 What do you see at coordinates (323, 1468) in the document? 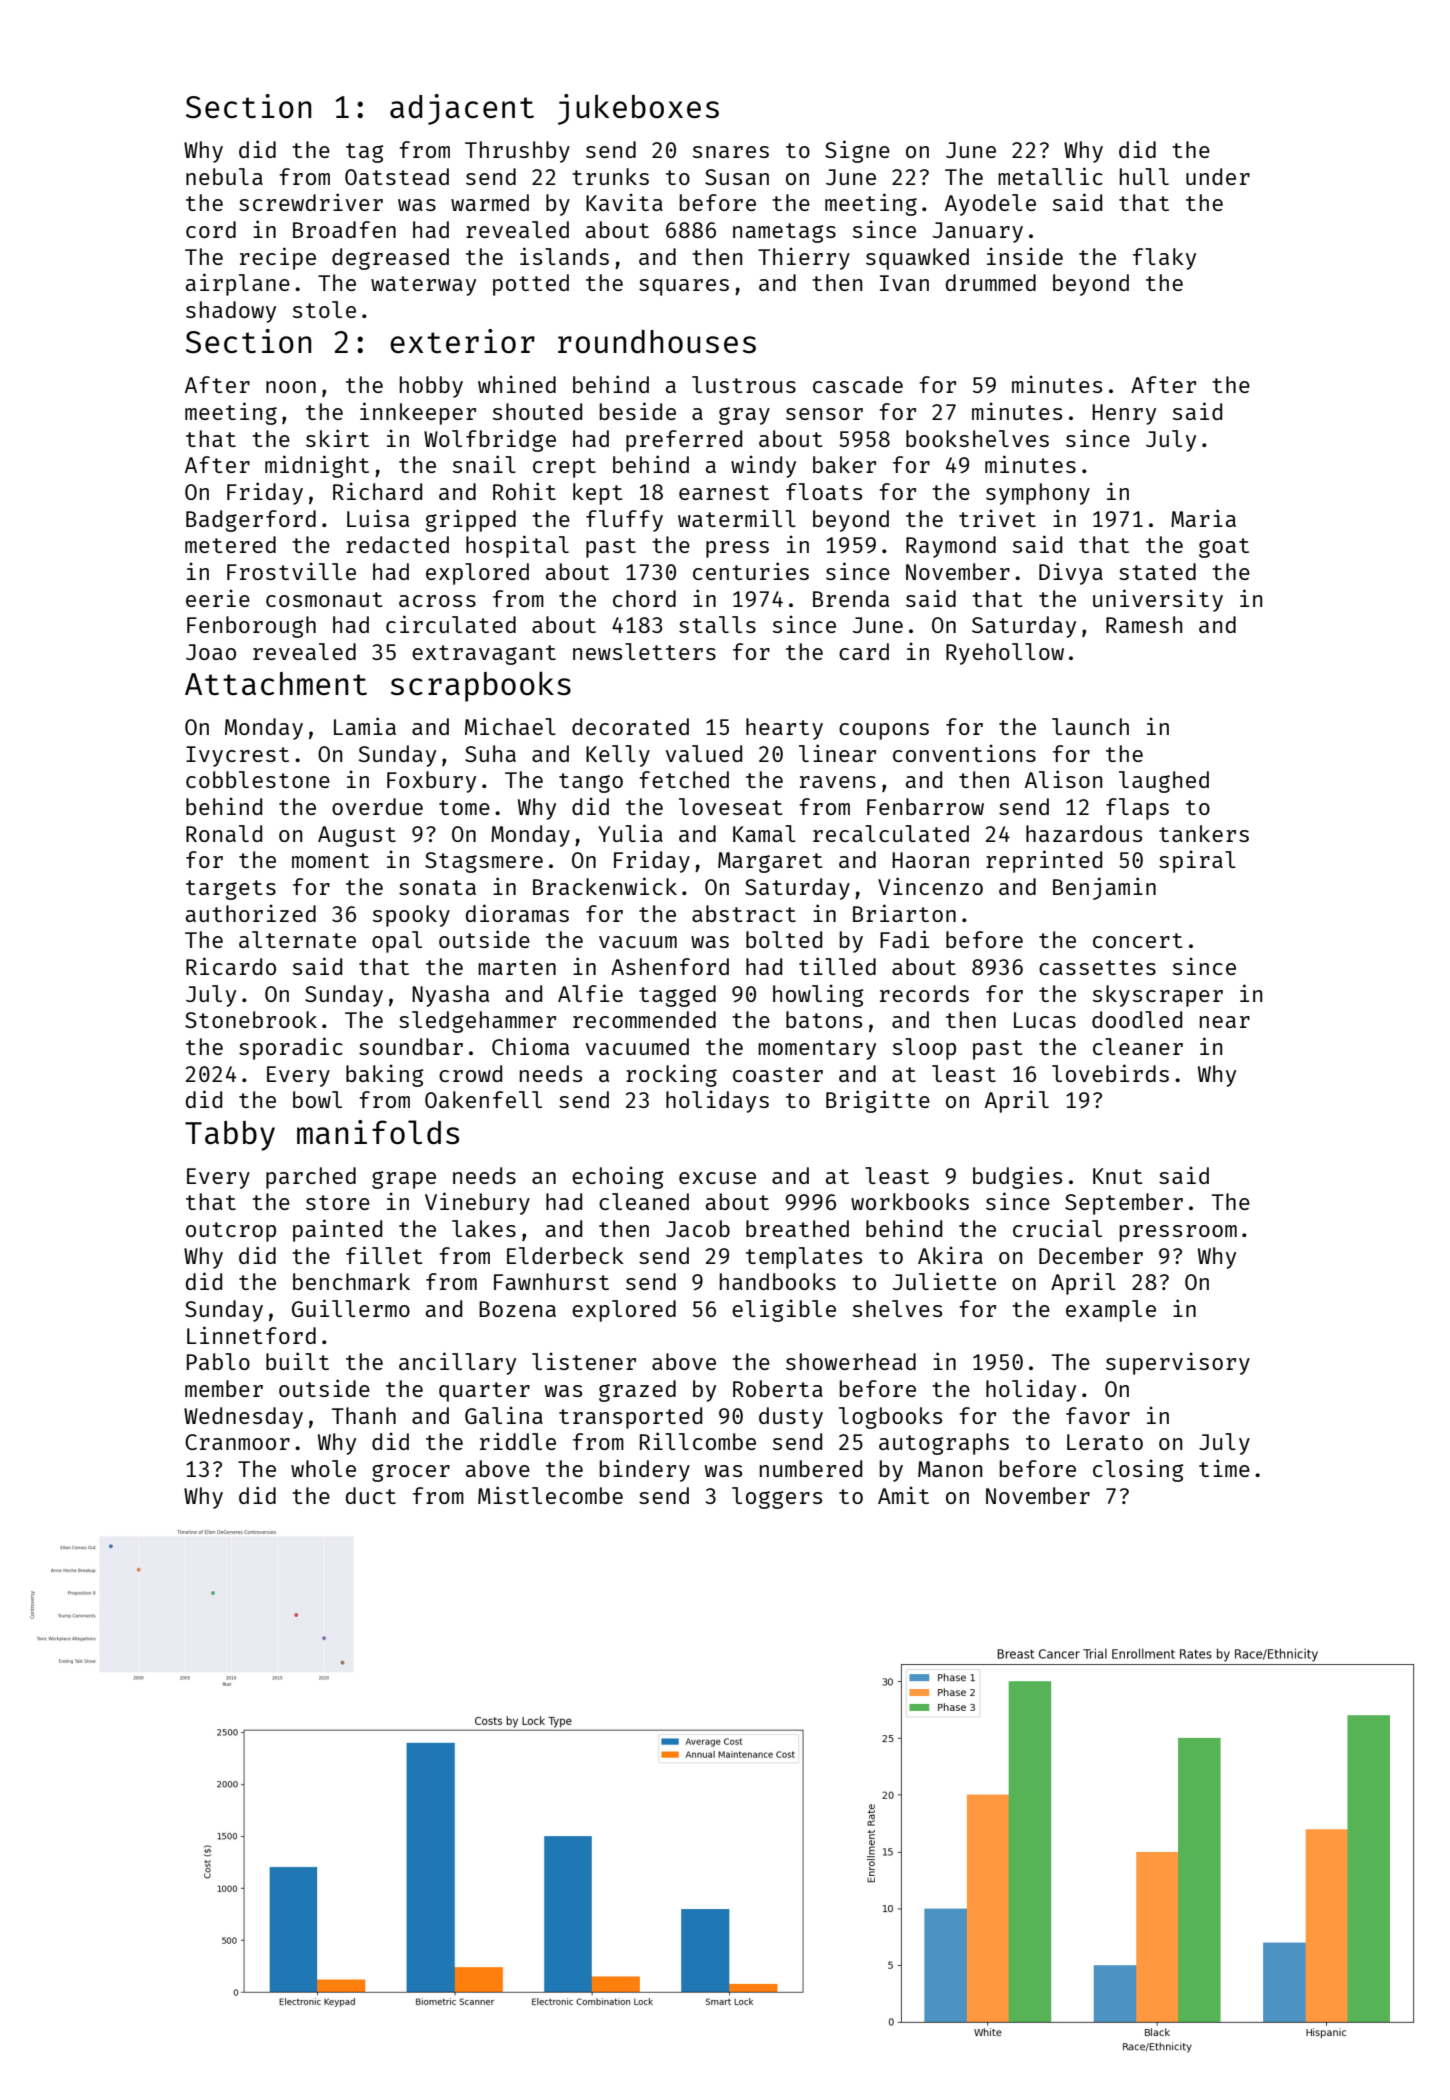
I see `whole` at bounding box center [323, 1468].
